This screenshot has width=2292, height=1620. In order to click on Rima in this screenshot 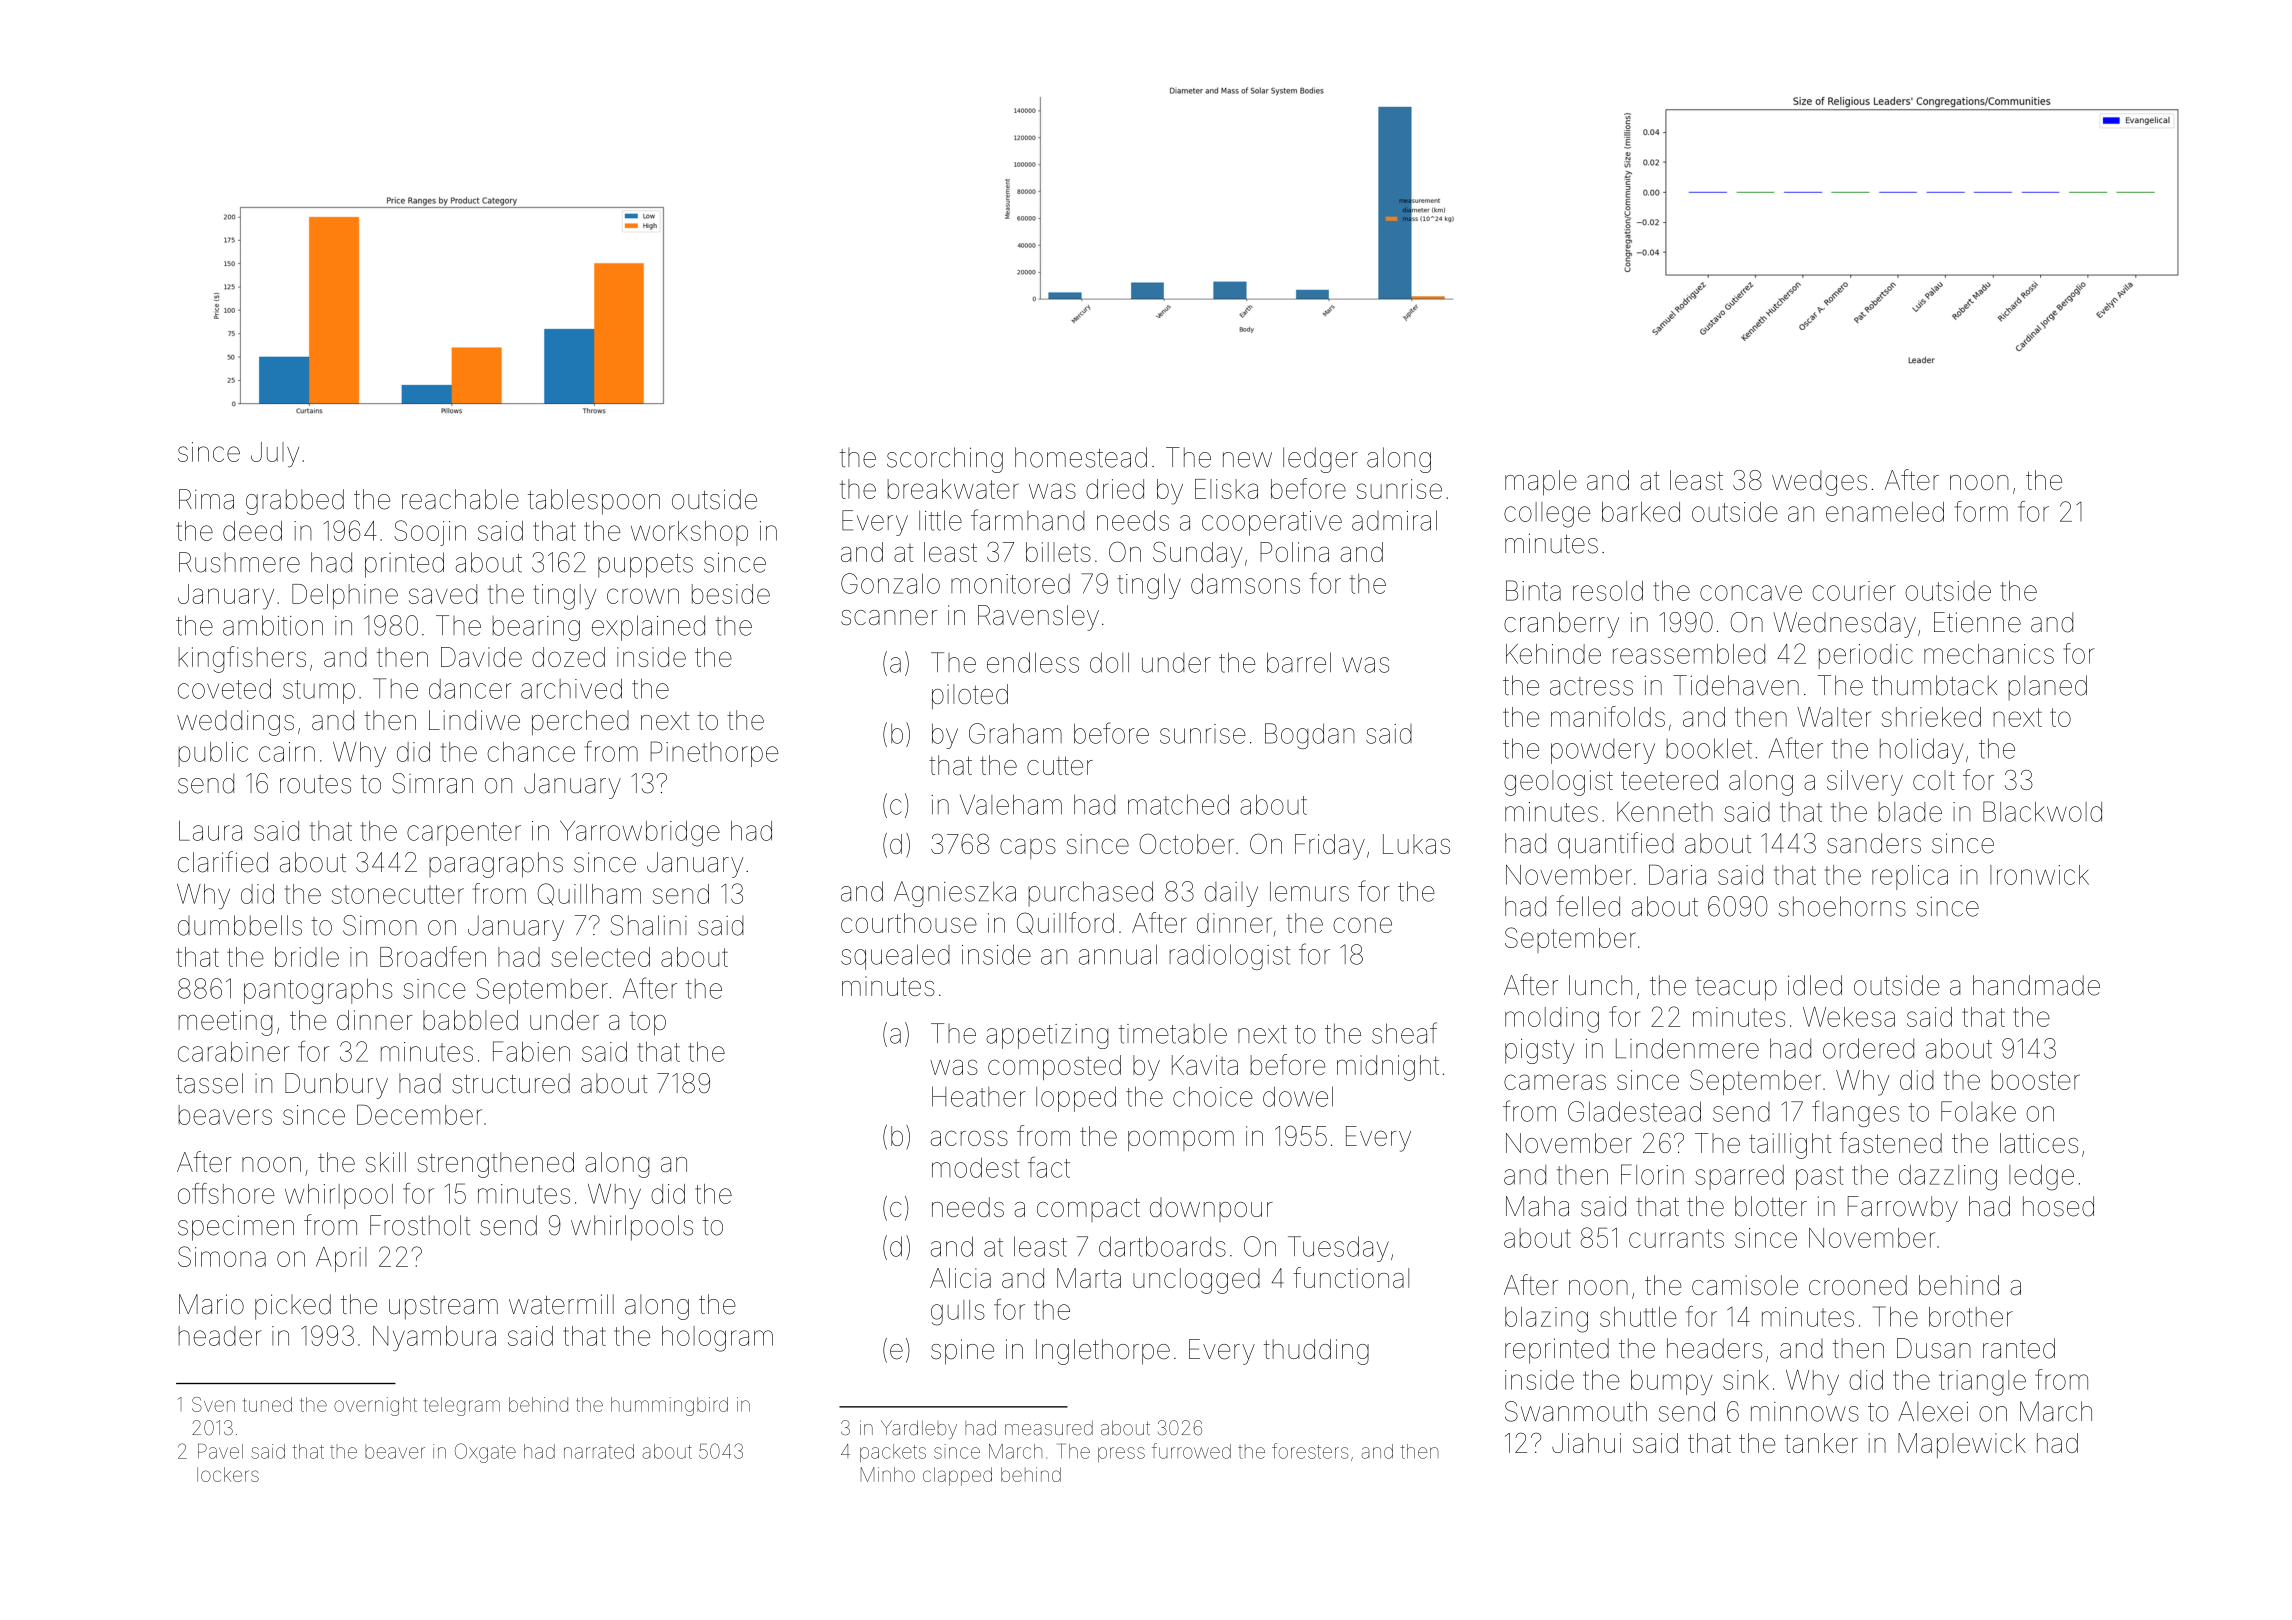, I will do `click(206, 499)`.
